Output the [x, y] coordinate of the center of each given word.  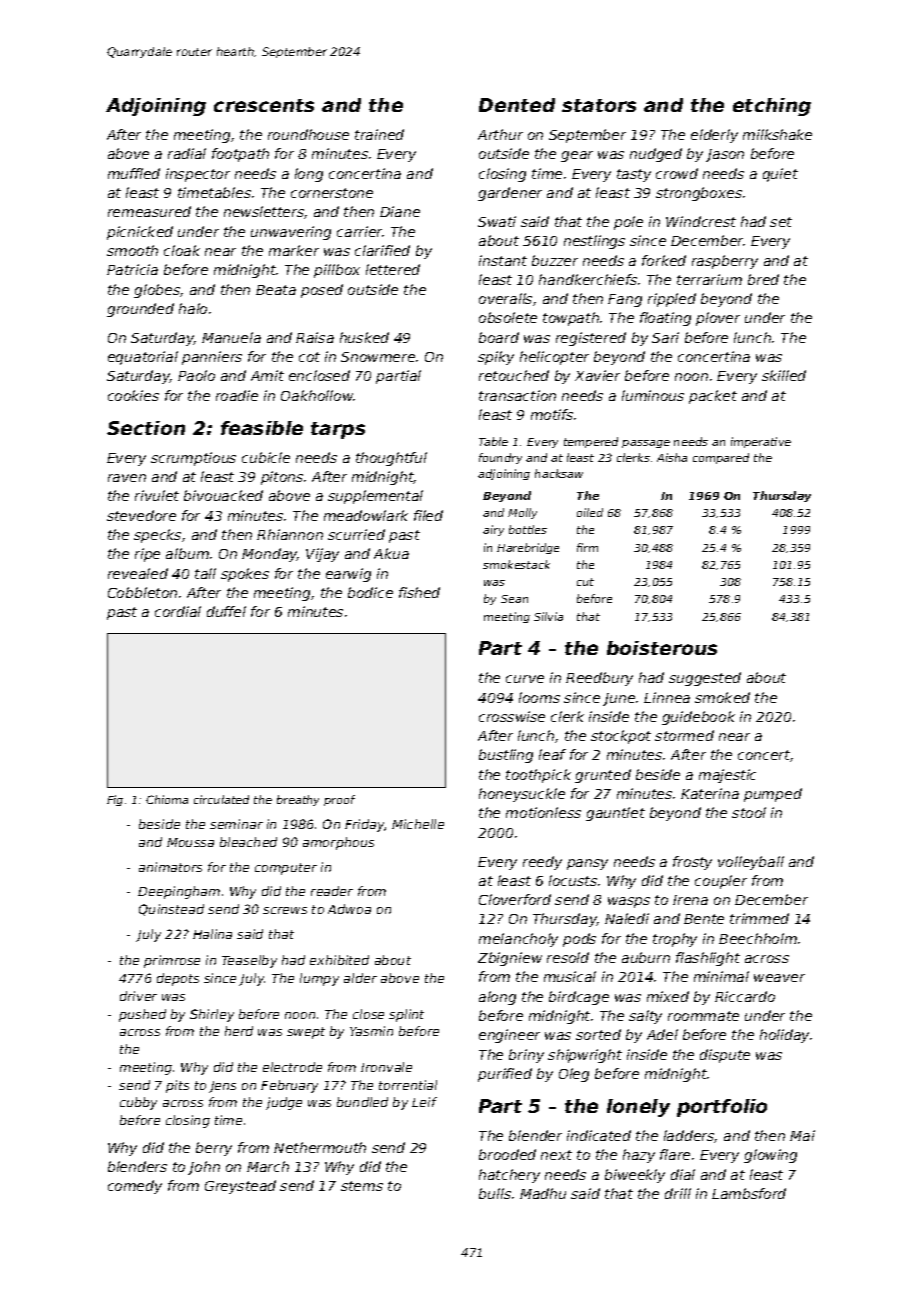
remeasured [149, 211]
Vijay [322, 555]
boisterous [662, 648]
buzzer [555, 260]
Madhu [543, 1193]
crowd [677, 173]
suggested [705, 679]
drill [678, 1193]
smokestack [516, 564]
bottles [528, 529]
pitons [282, 478]
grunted [603, 776]
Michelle [418, 824]
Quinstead [171, 910]
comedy [135, 1187]
